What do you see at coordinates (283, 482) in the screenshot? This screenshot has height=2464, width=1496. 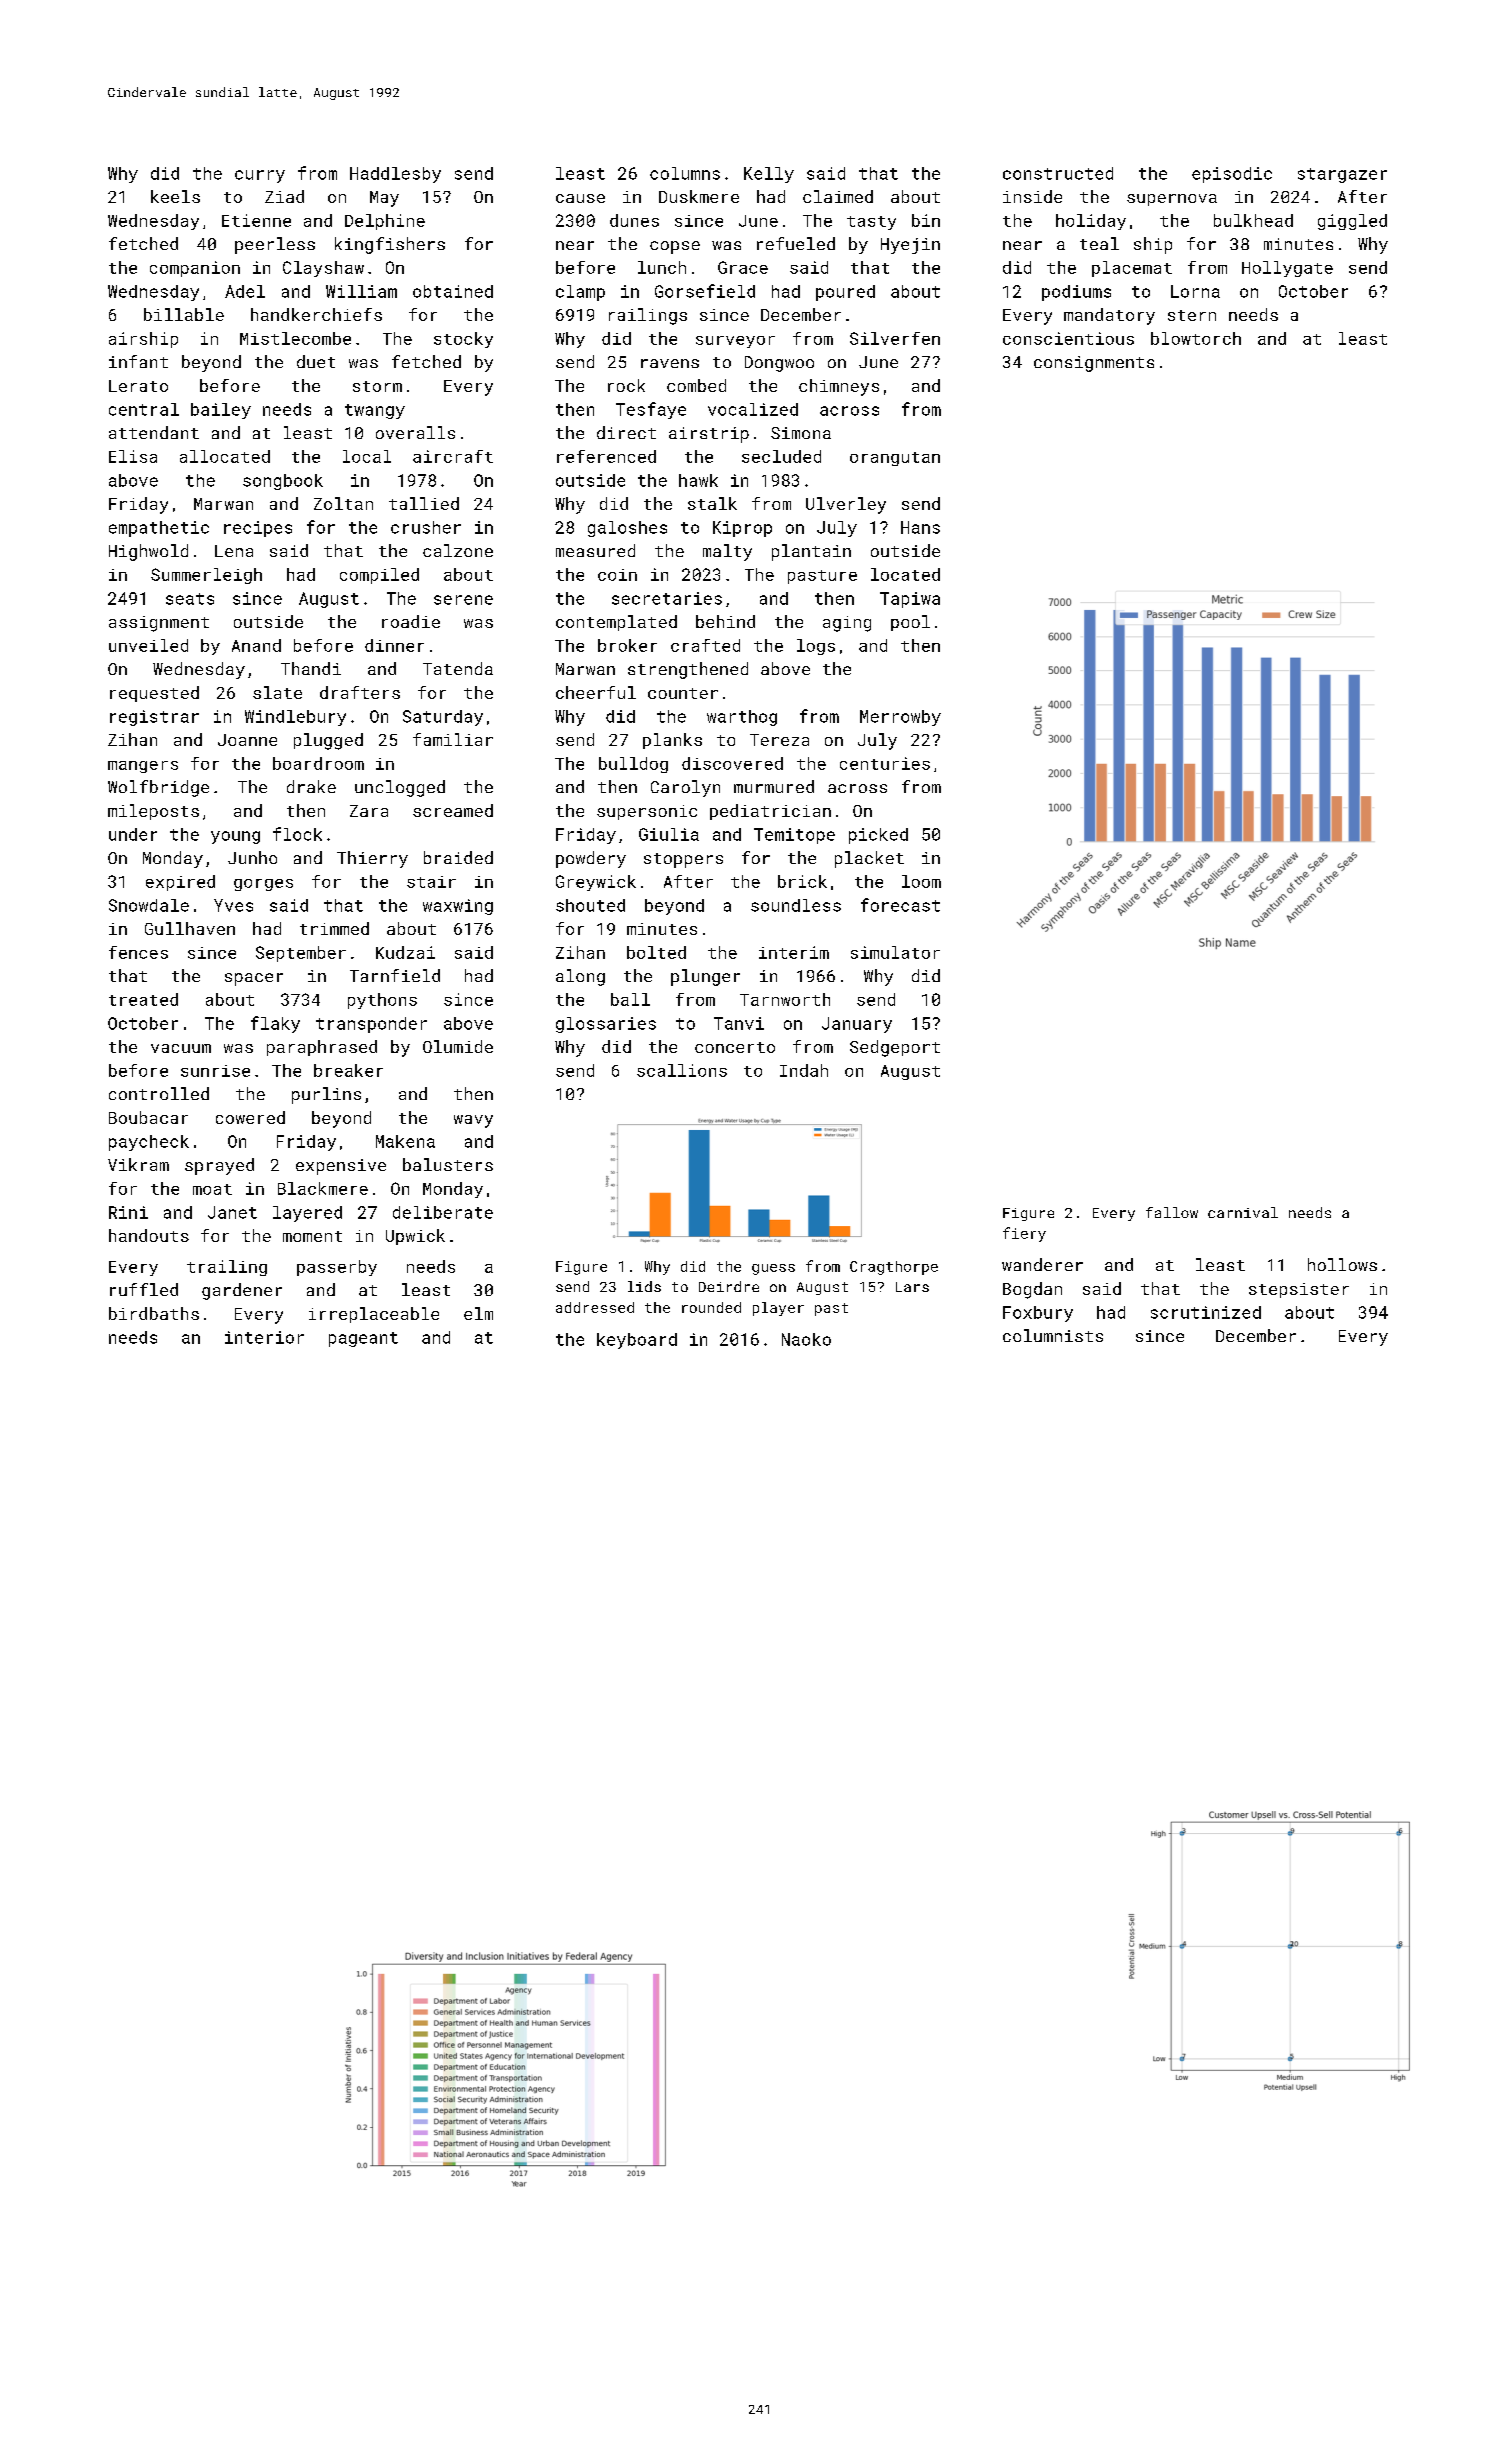 I see `songbook` at bounding box center [283, 482].
